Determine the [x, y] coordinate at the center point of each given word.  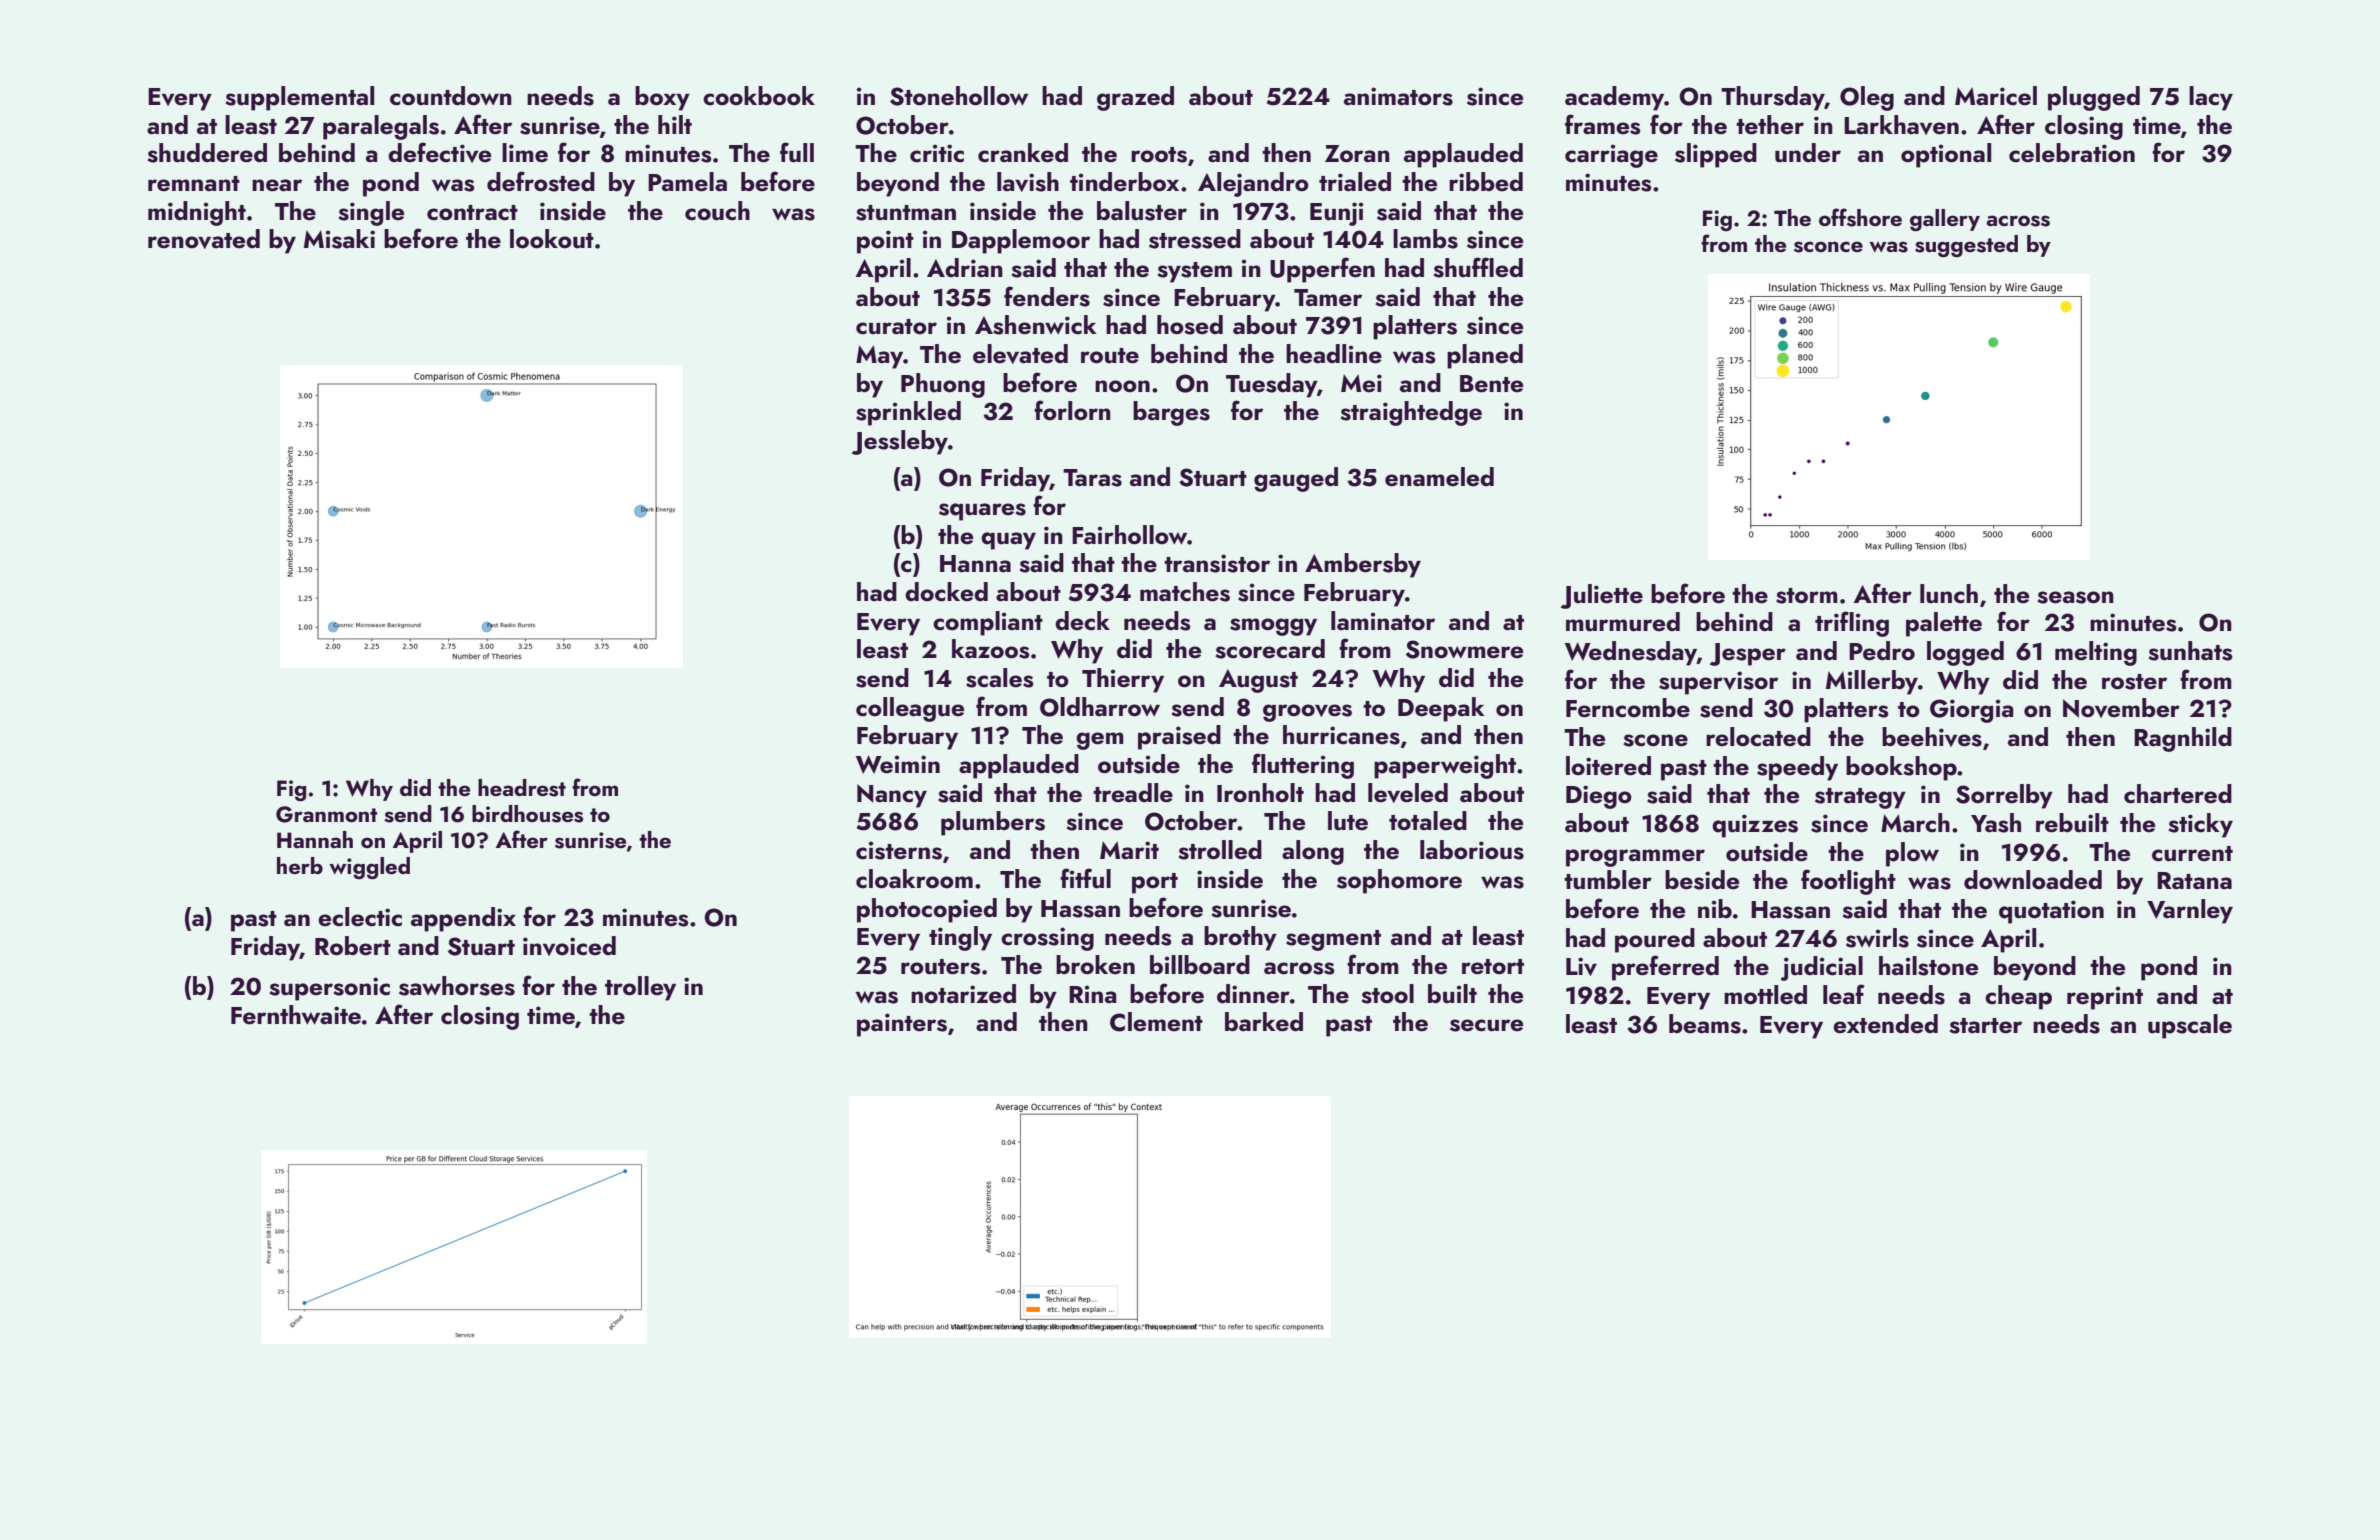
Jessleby [900, 442]
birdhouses [527, 814]
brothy [1240, 938]
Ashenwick [1036, 325]
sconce [1828, 247]
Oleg [1867, 98]
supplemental [299, 98]
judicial [1822, 968]
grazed [1135, 98]
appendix [463, 919]
